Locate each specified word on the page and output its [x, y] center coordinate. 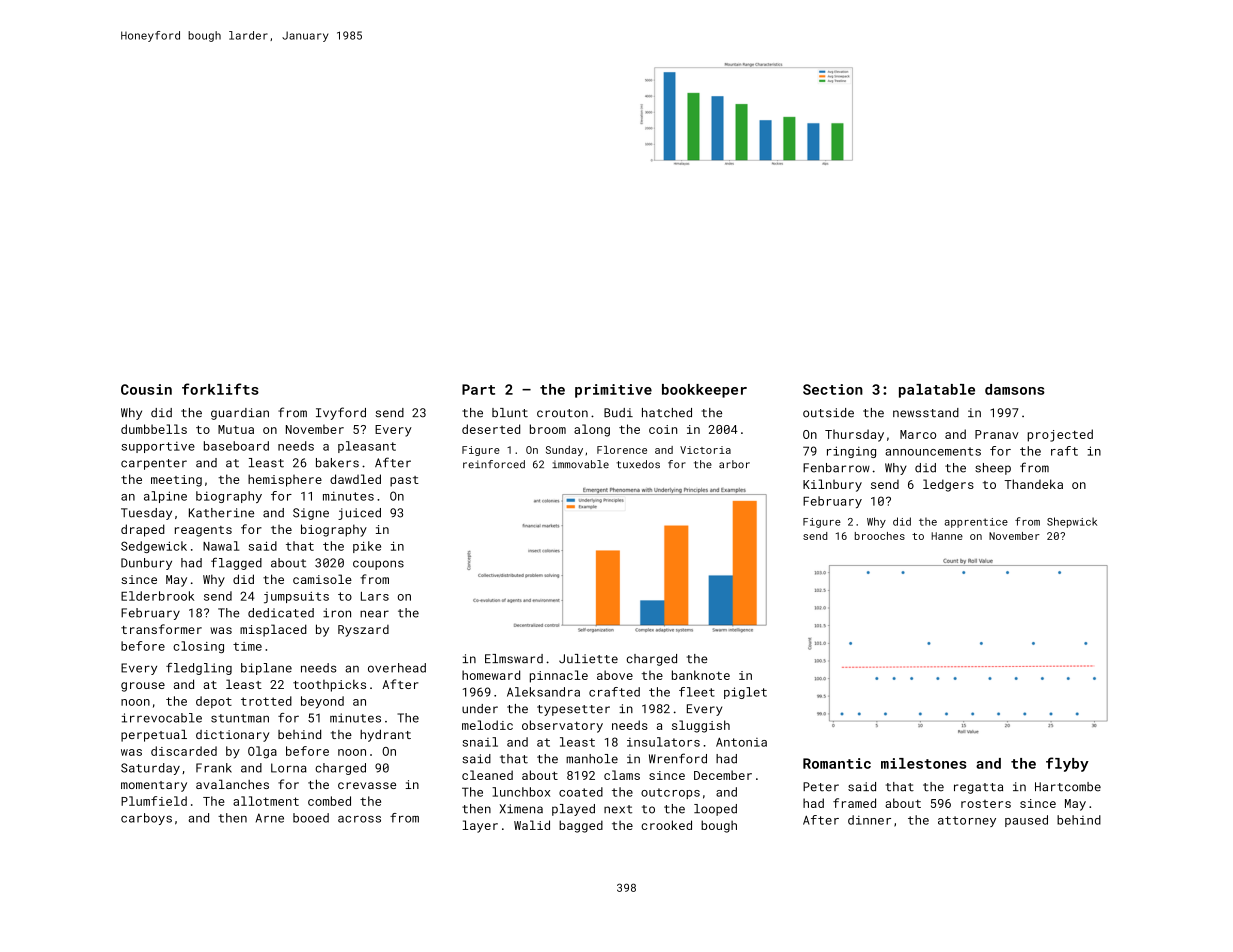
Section [833, 389]
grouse [143, 687]
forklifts [220, 389]
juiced [359, 514]
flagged [236, 563]
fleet [697, 692]
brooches [880, 536]
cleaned [487, 775]
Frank [214, 768]
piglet [745, 693]
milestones [924, 763]
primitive [613, 391]
